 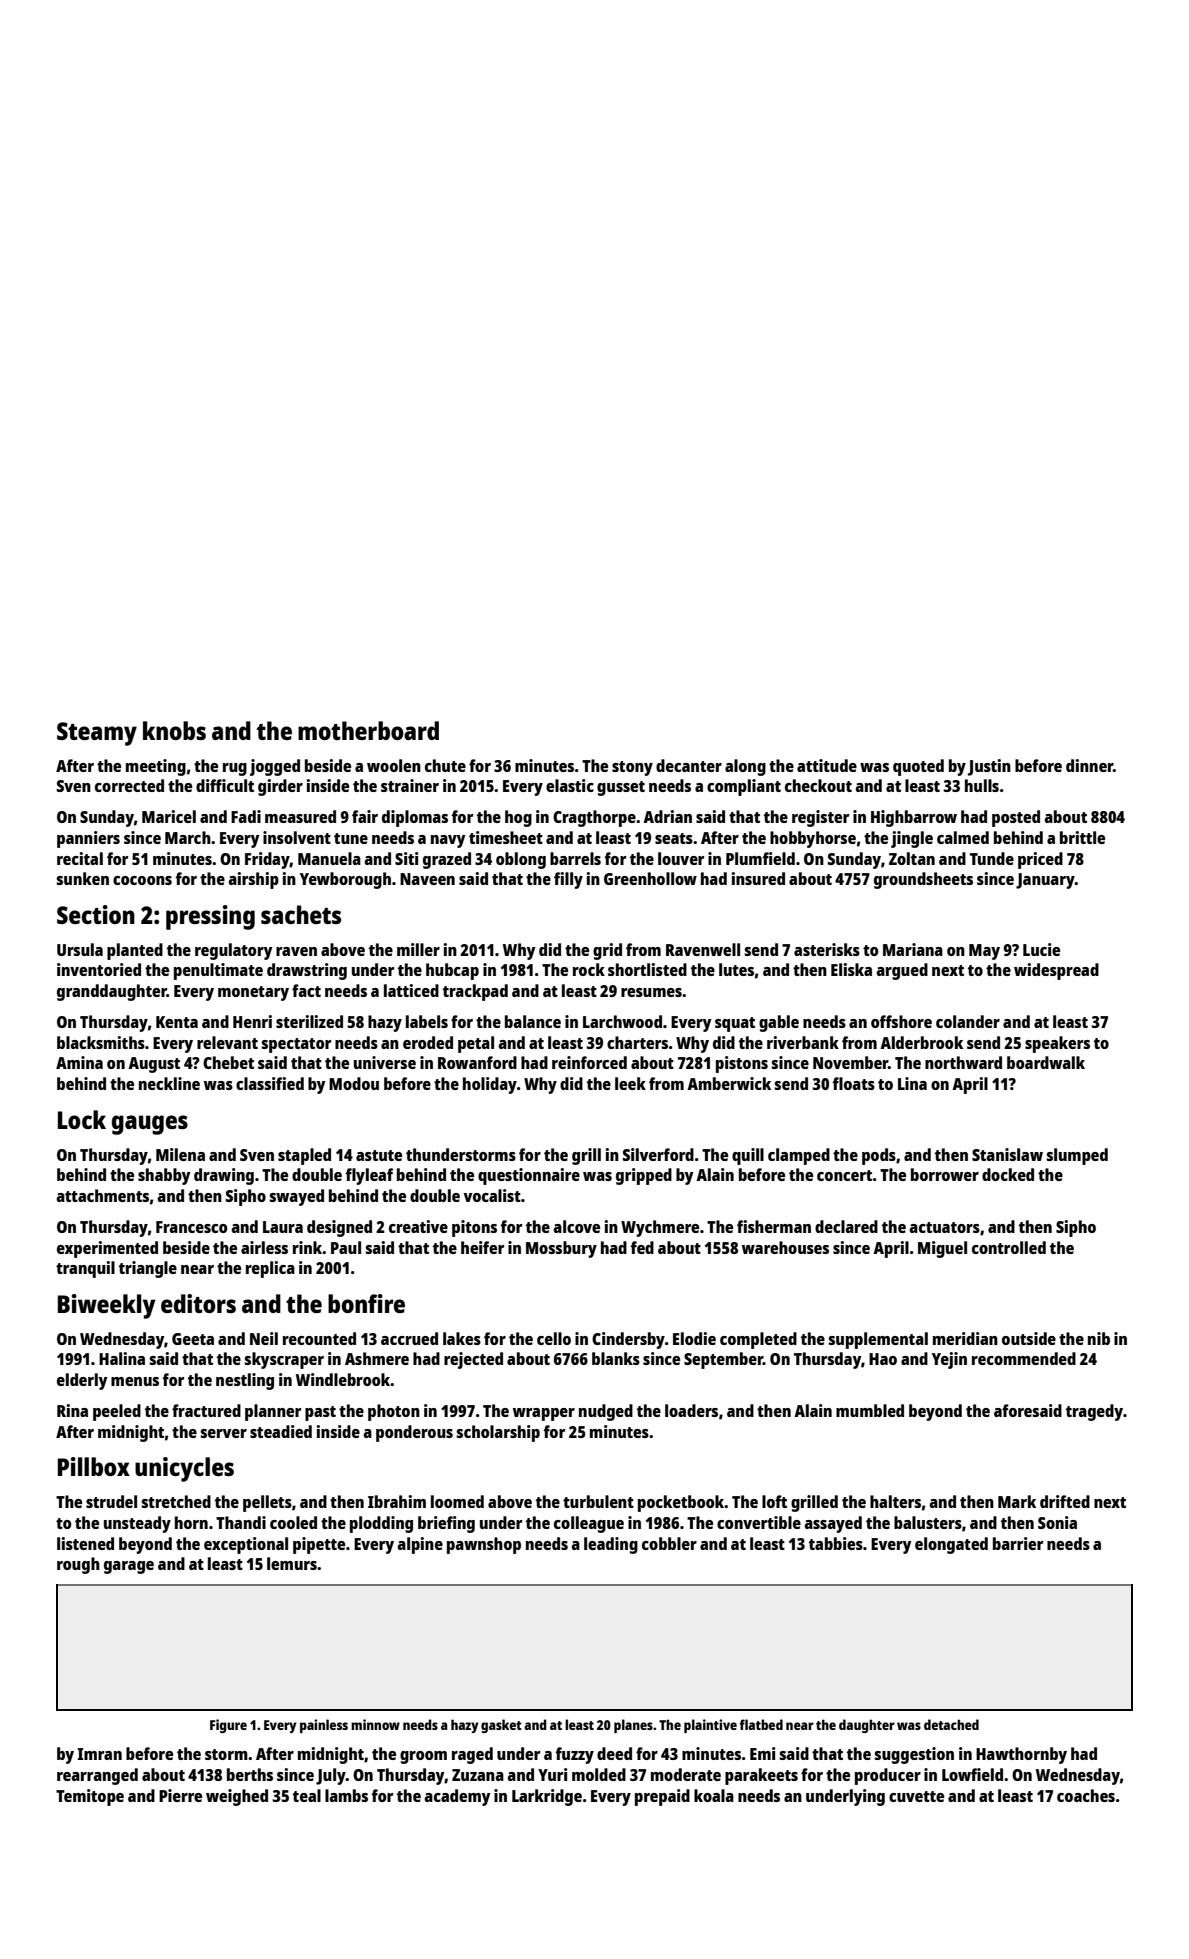 What do you see at coordinates (1077, 1156) in the screenshot?
I see `slumped` at bounding box center [1077, 1156].
